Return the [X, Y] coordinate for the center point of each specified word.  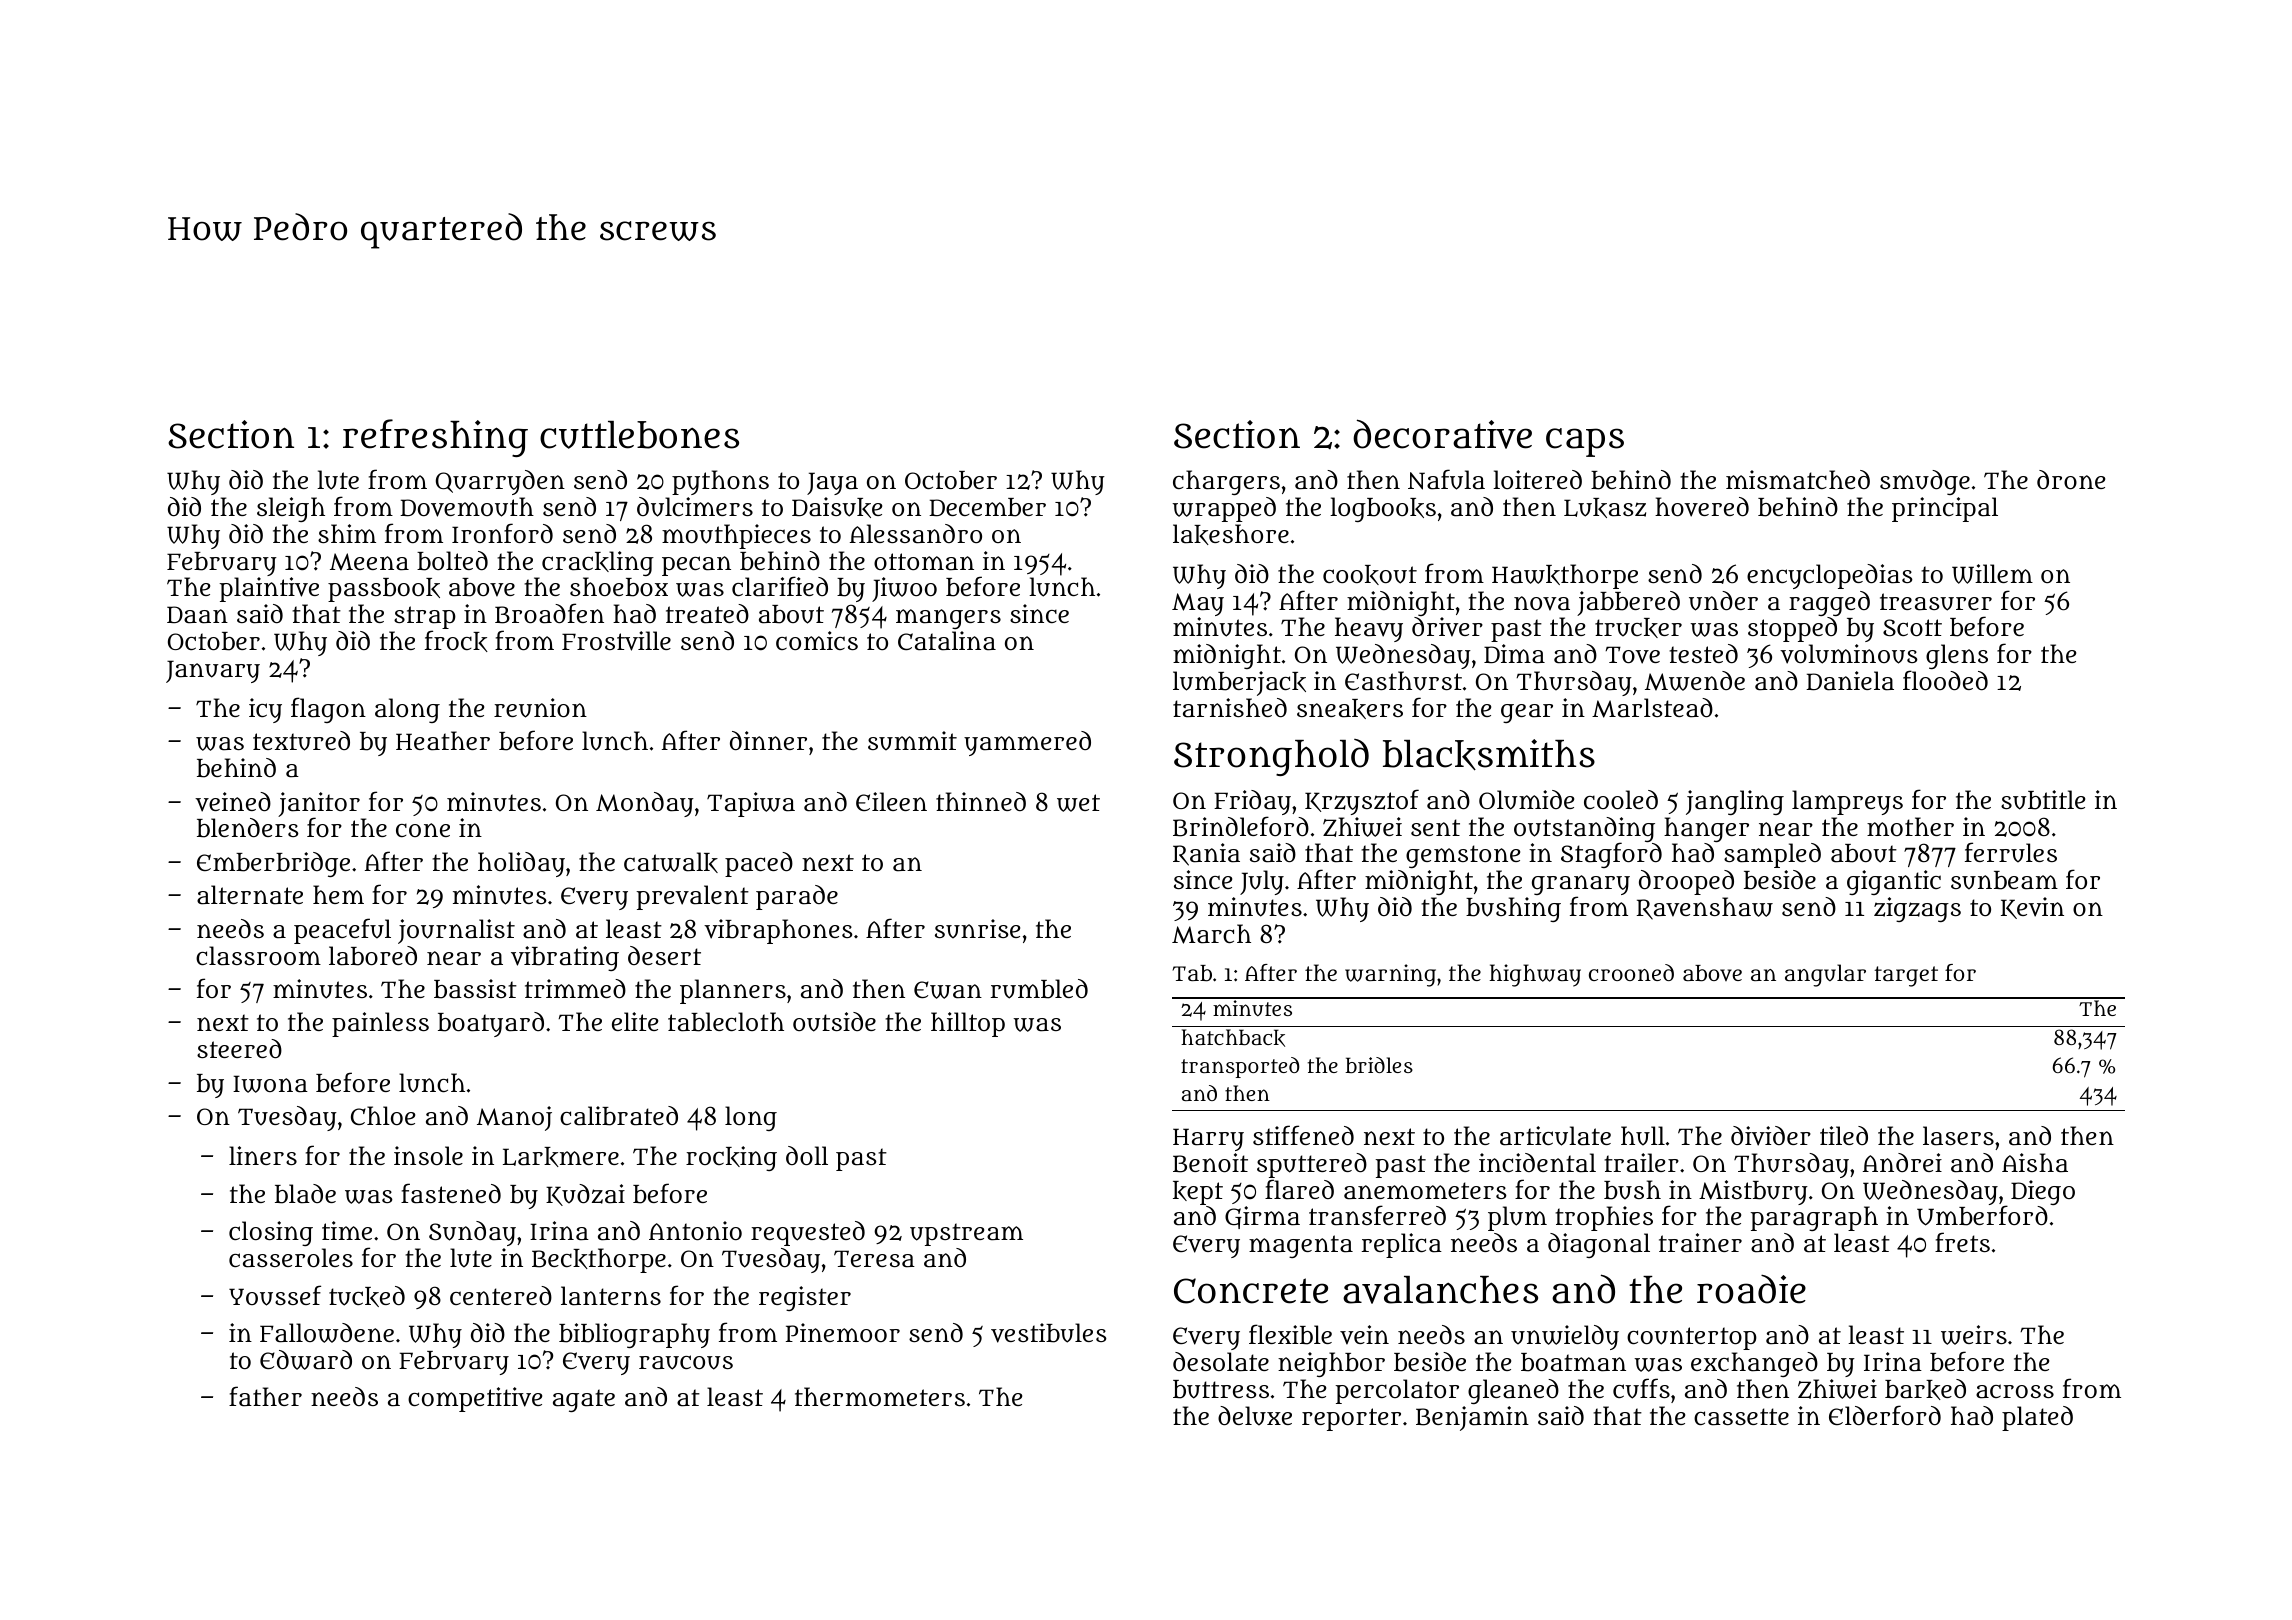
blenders [248, 828]
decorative [1442, 434]
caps [1585, 442]
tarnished [1230, 708]
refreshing [435, 438]
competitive [475, 1399]
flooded [1945, 680]
